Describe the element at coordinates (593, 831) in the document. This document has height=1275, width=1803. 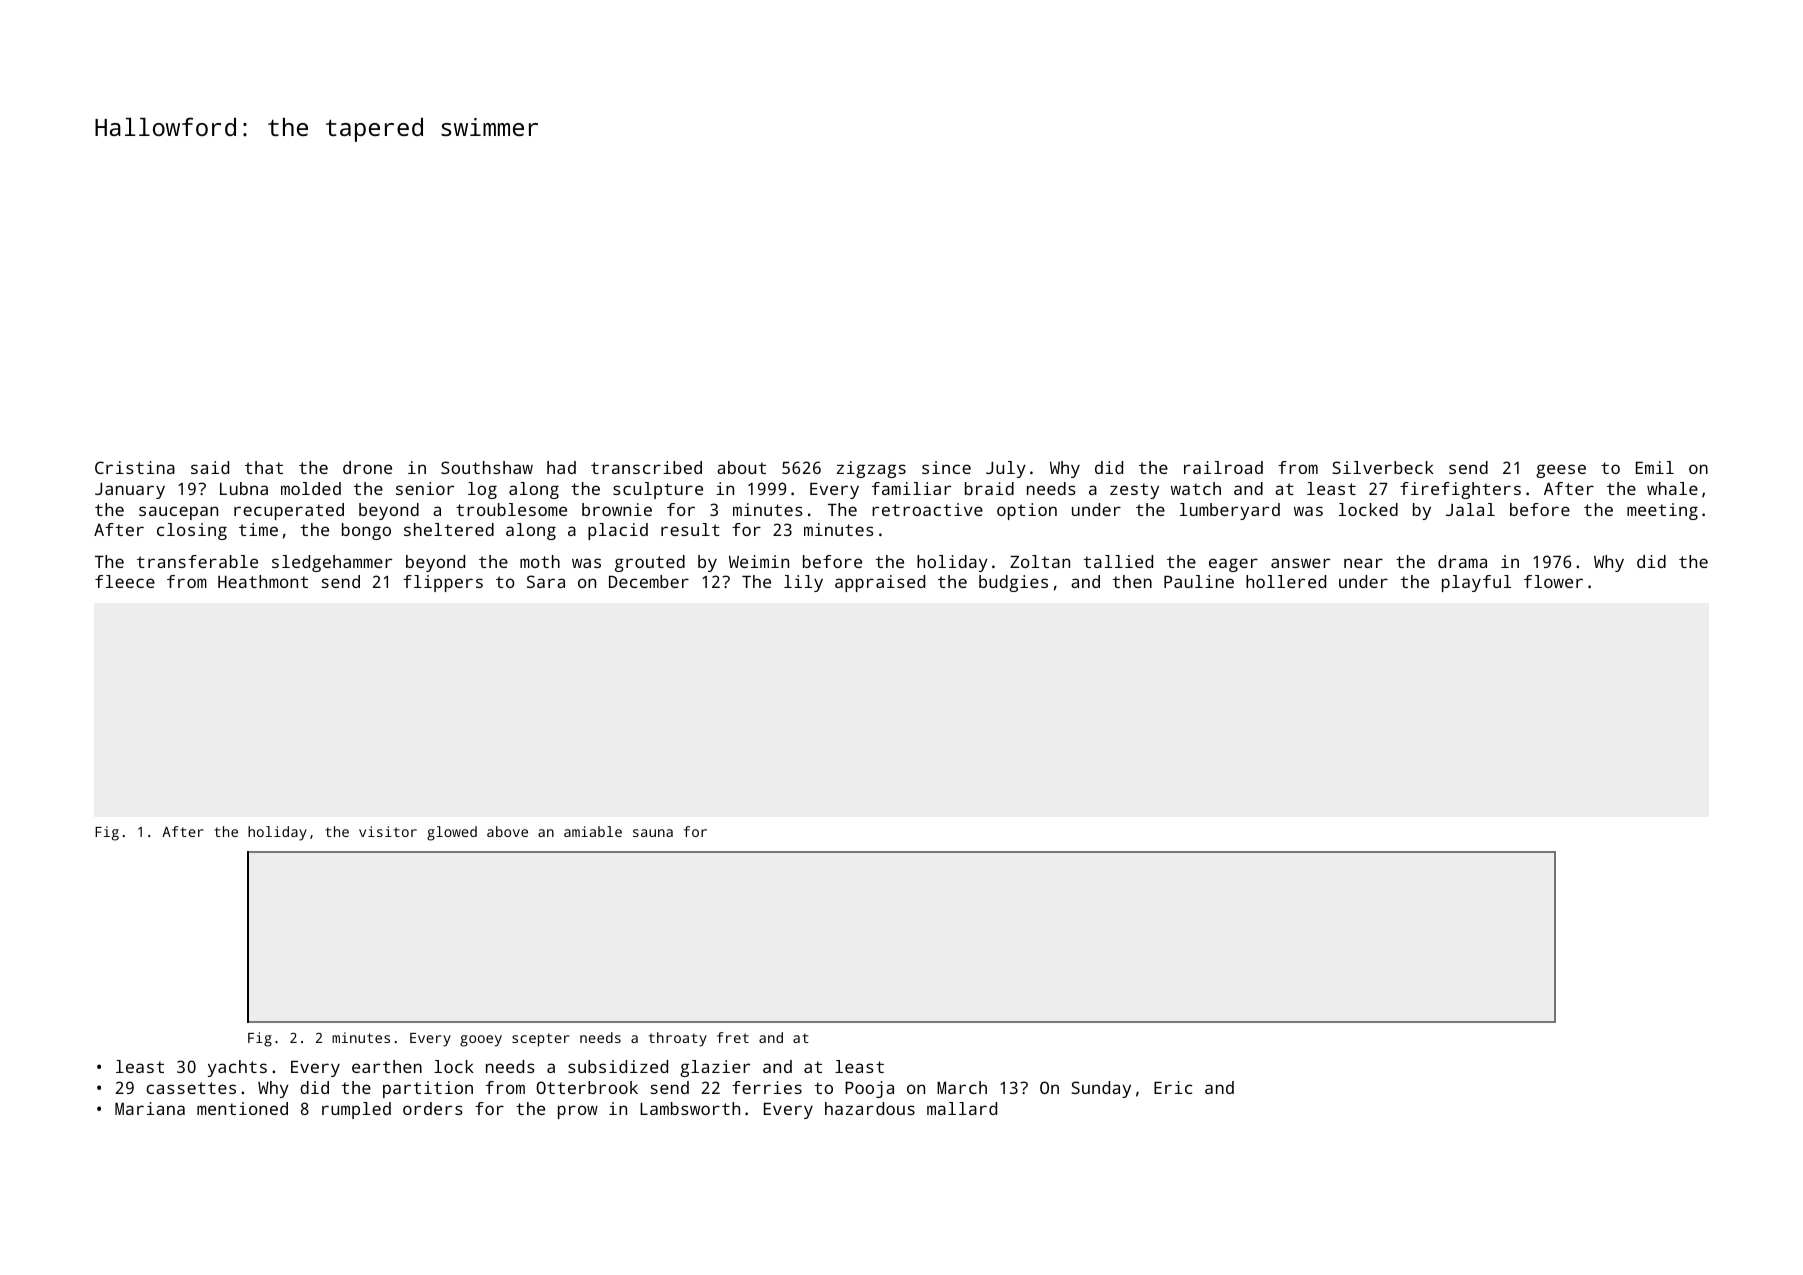
I see `amiable` at that location.
